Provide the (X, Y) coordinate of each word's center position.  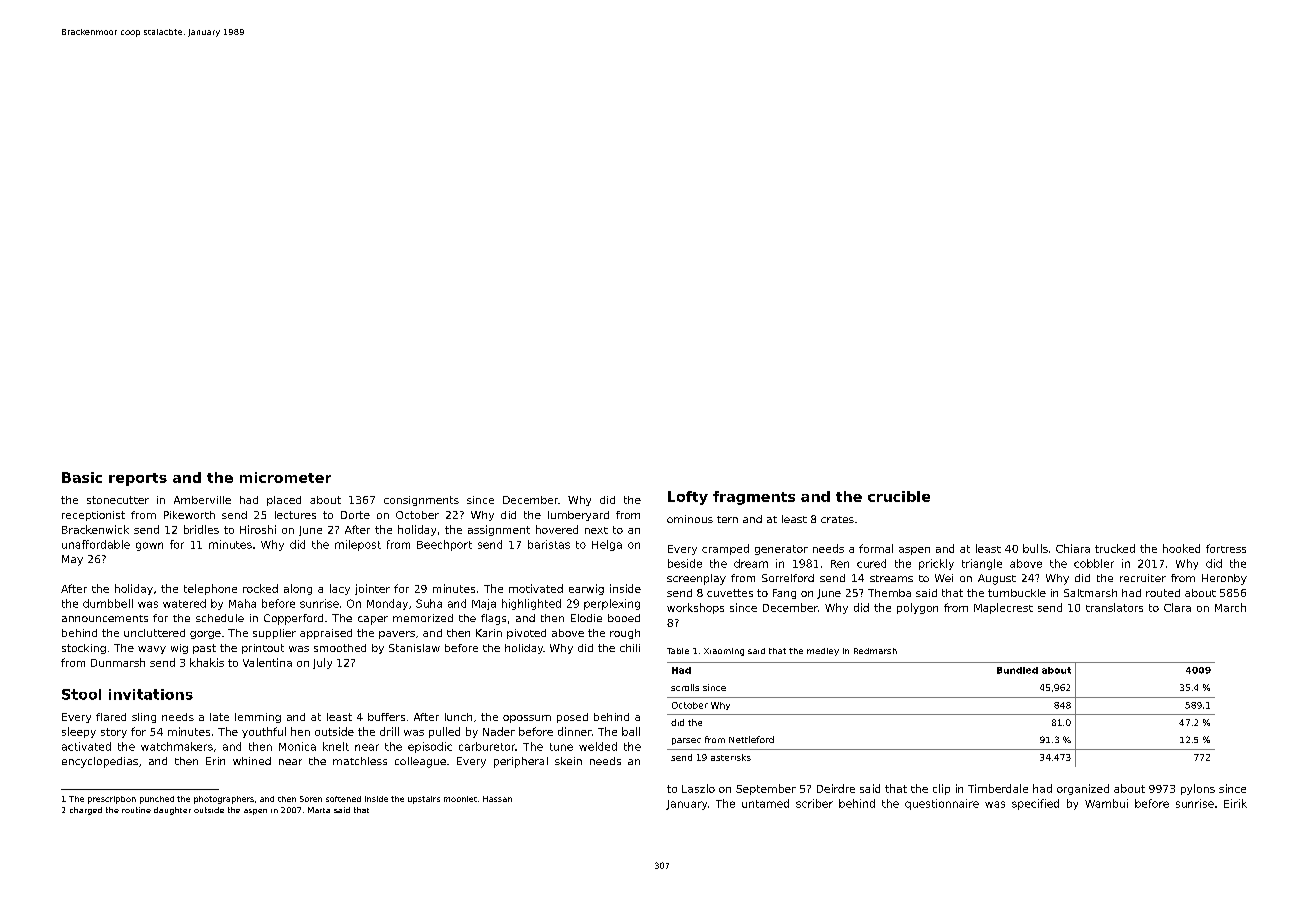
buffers (386, 717)
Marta (319, 810)
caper (373, 620)
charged (86, 811)
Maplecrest (1003, 608)
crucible (899, 496)
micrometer (285, 477)
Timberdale (998, 788)
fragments (754, 498)
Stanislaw (414, 648)
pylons (1198, 789)
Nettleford (751, 739)
